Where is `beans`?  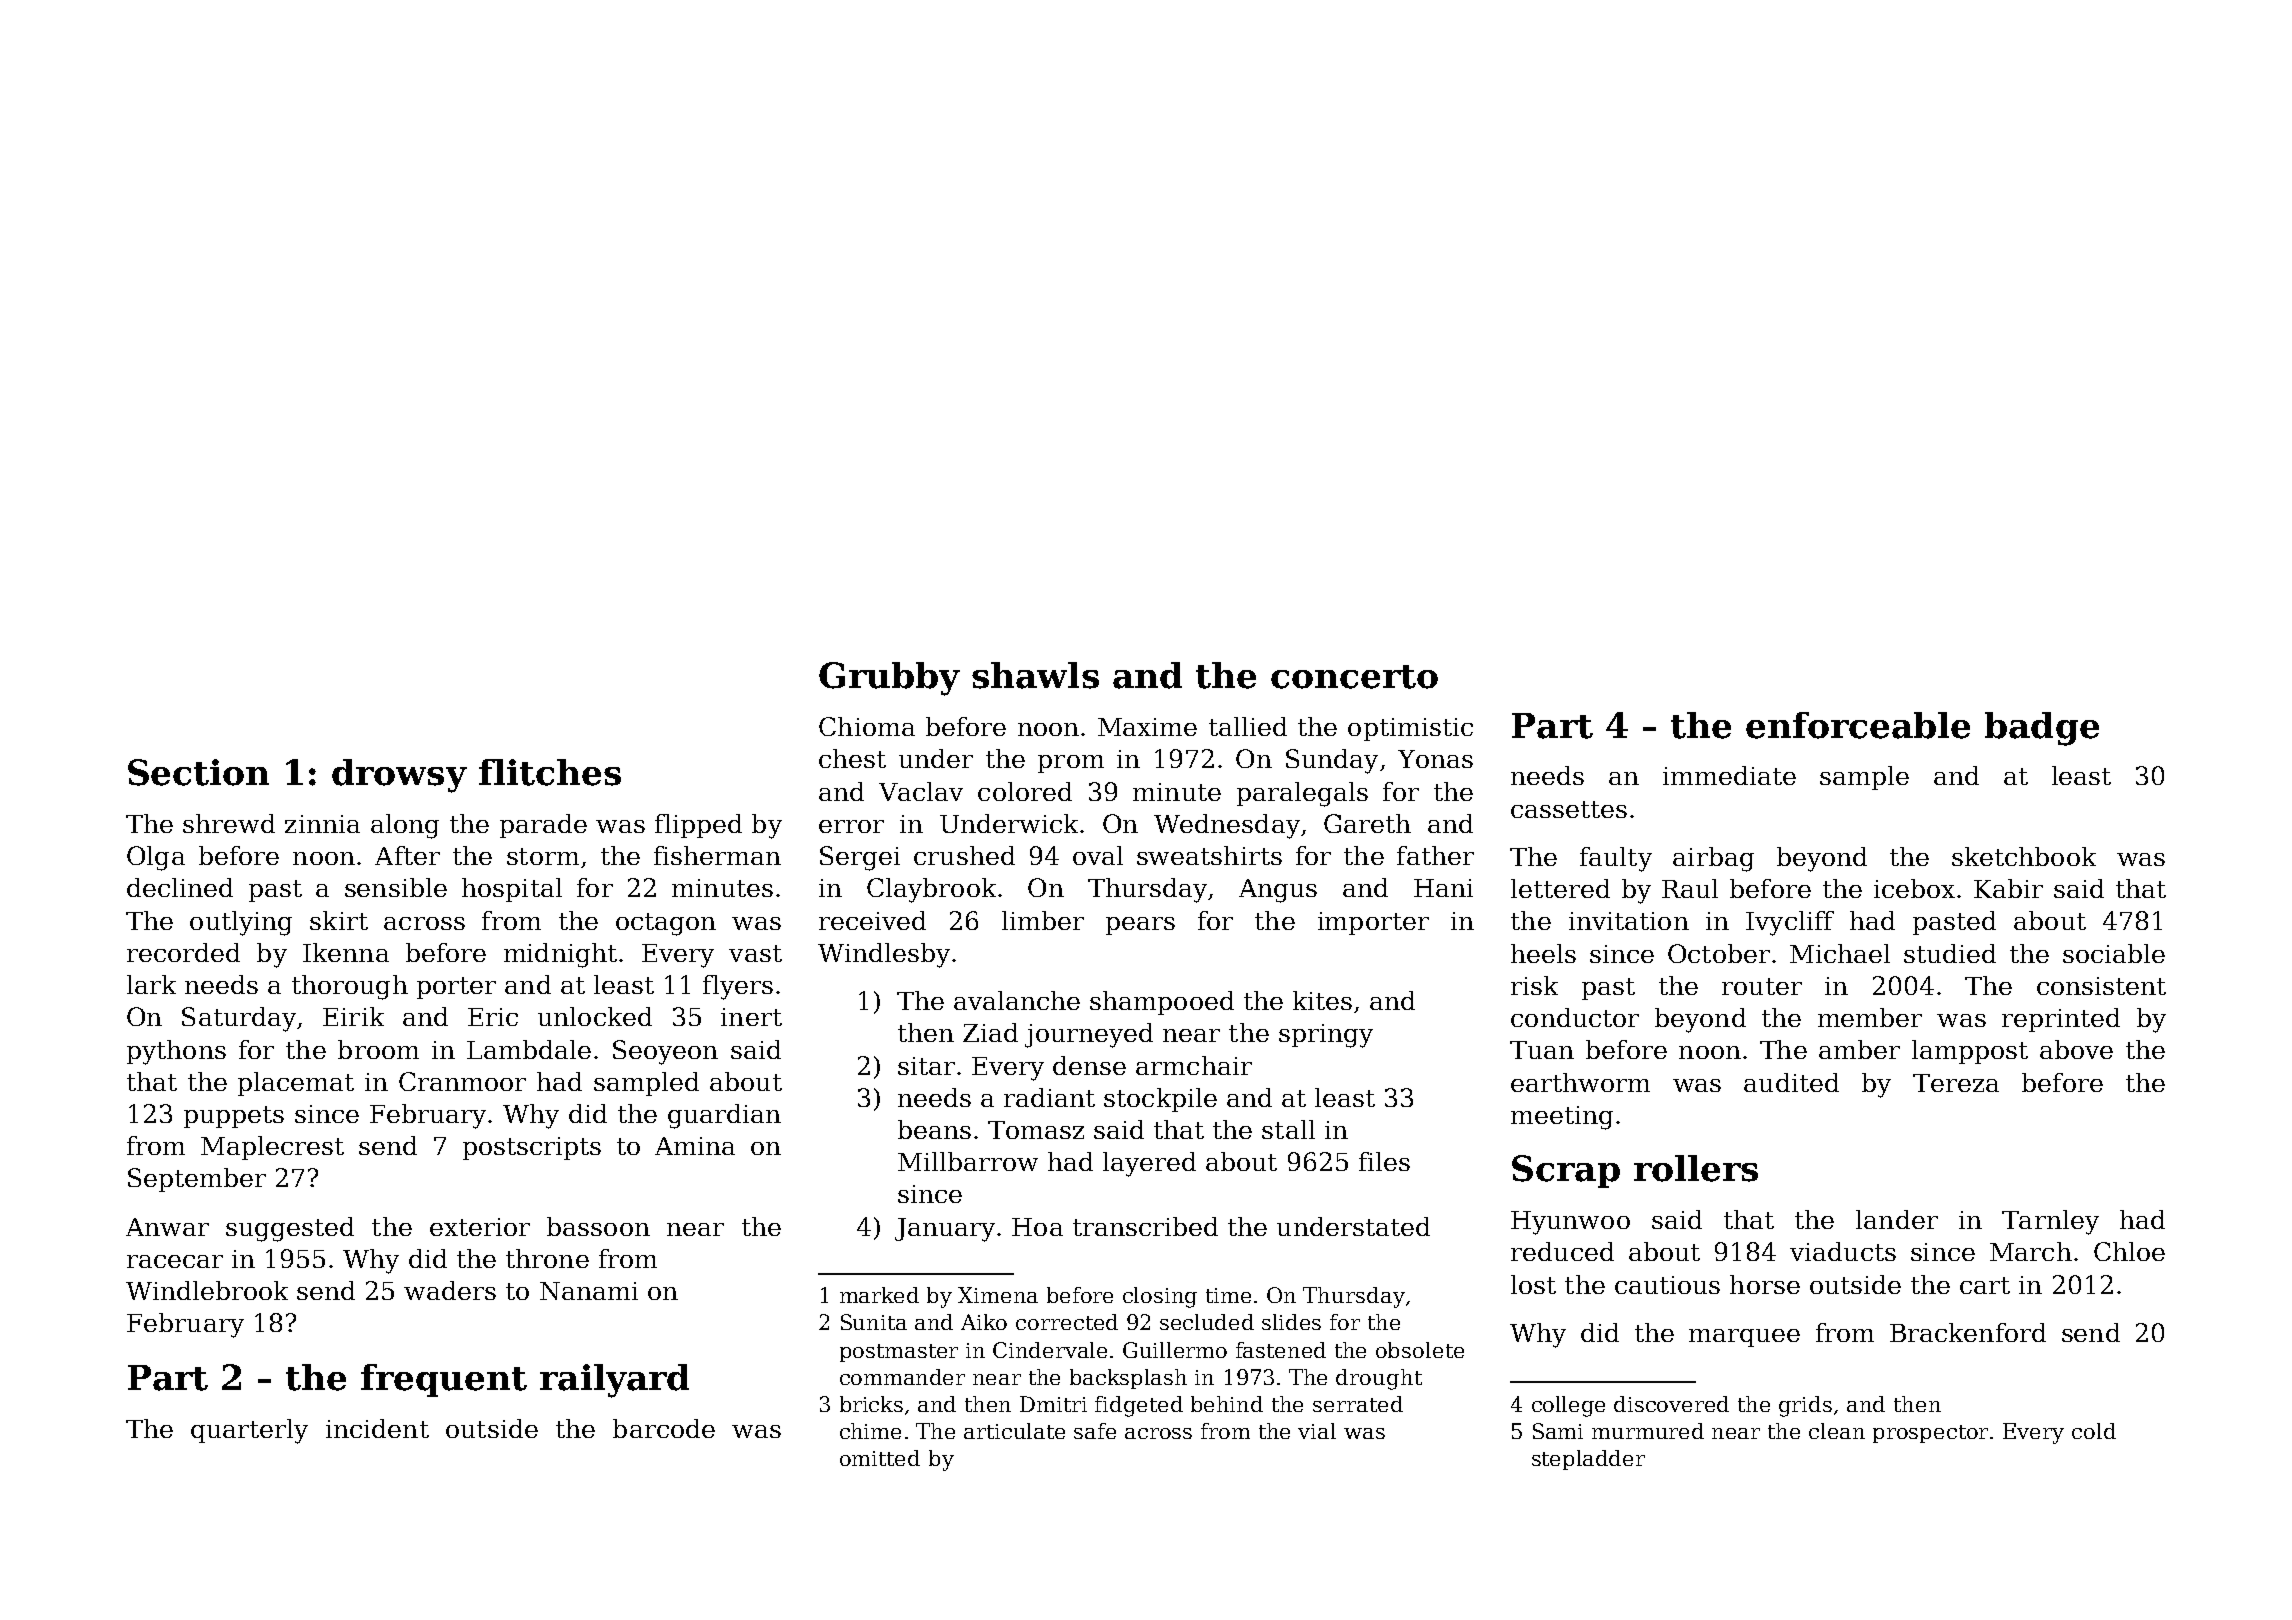
beans is located at coordinates (934, 1129).
